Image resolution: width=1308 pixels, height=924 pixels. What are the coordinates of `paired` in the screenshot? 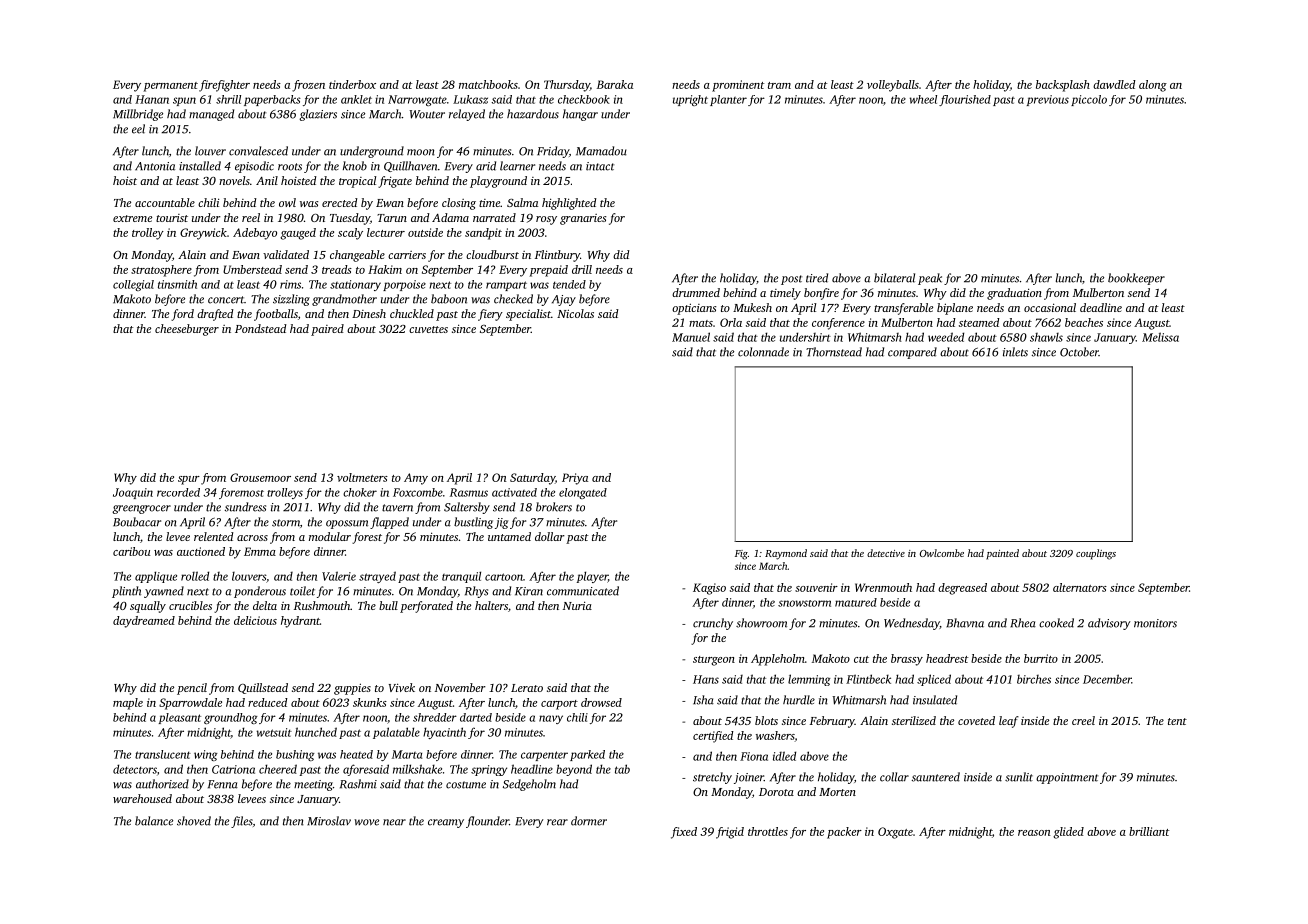 It's located at (327, 330).
